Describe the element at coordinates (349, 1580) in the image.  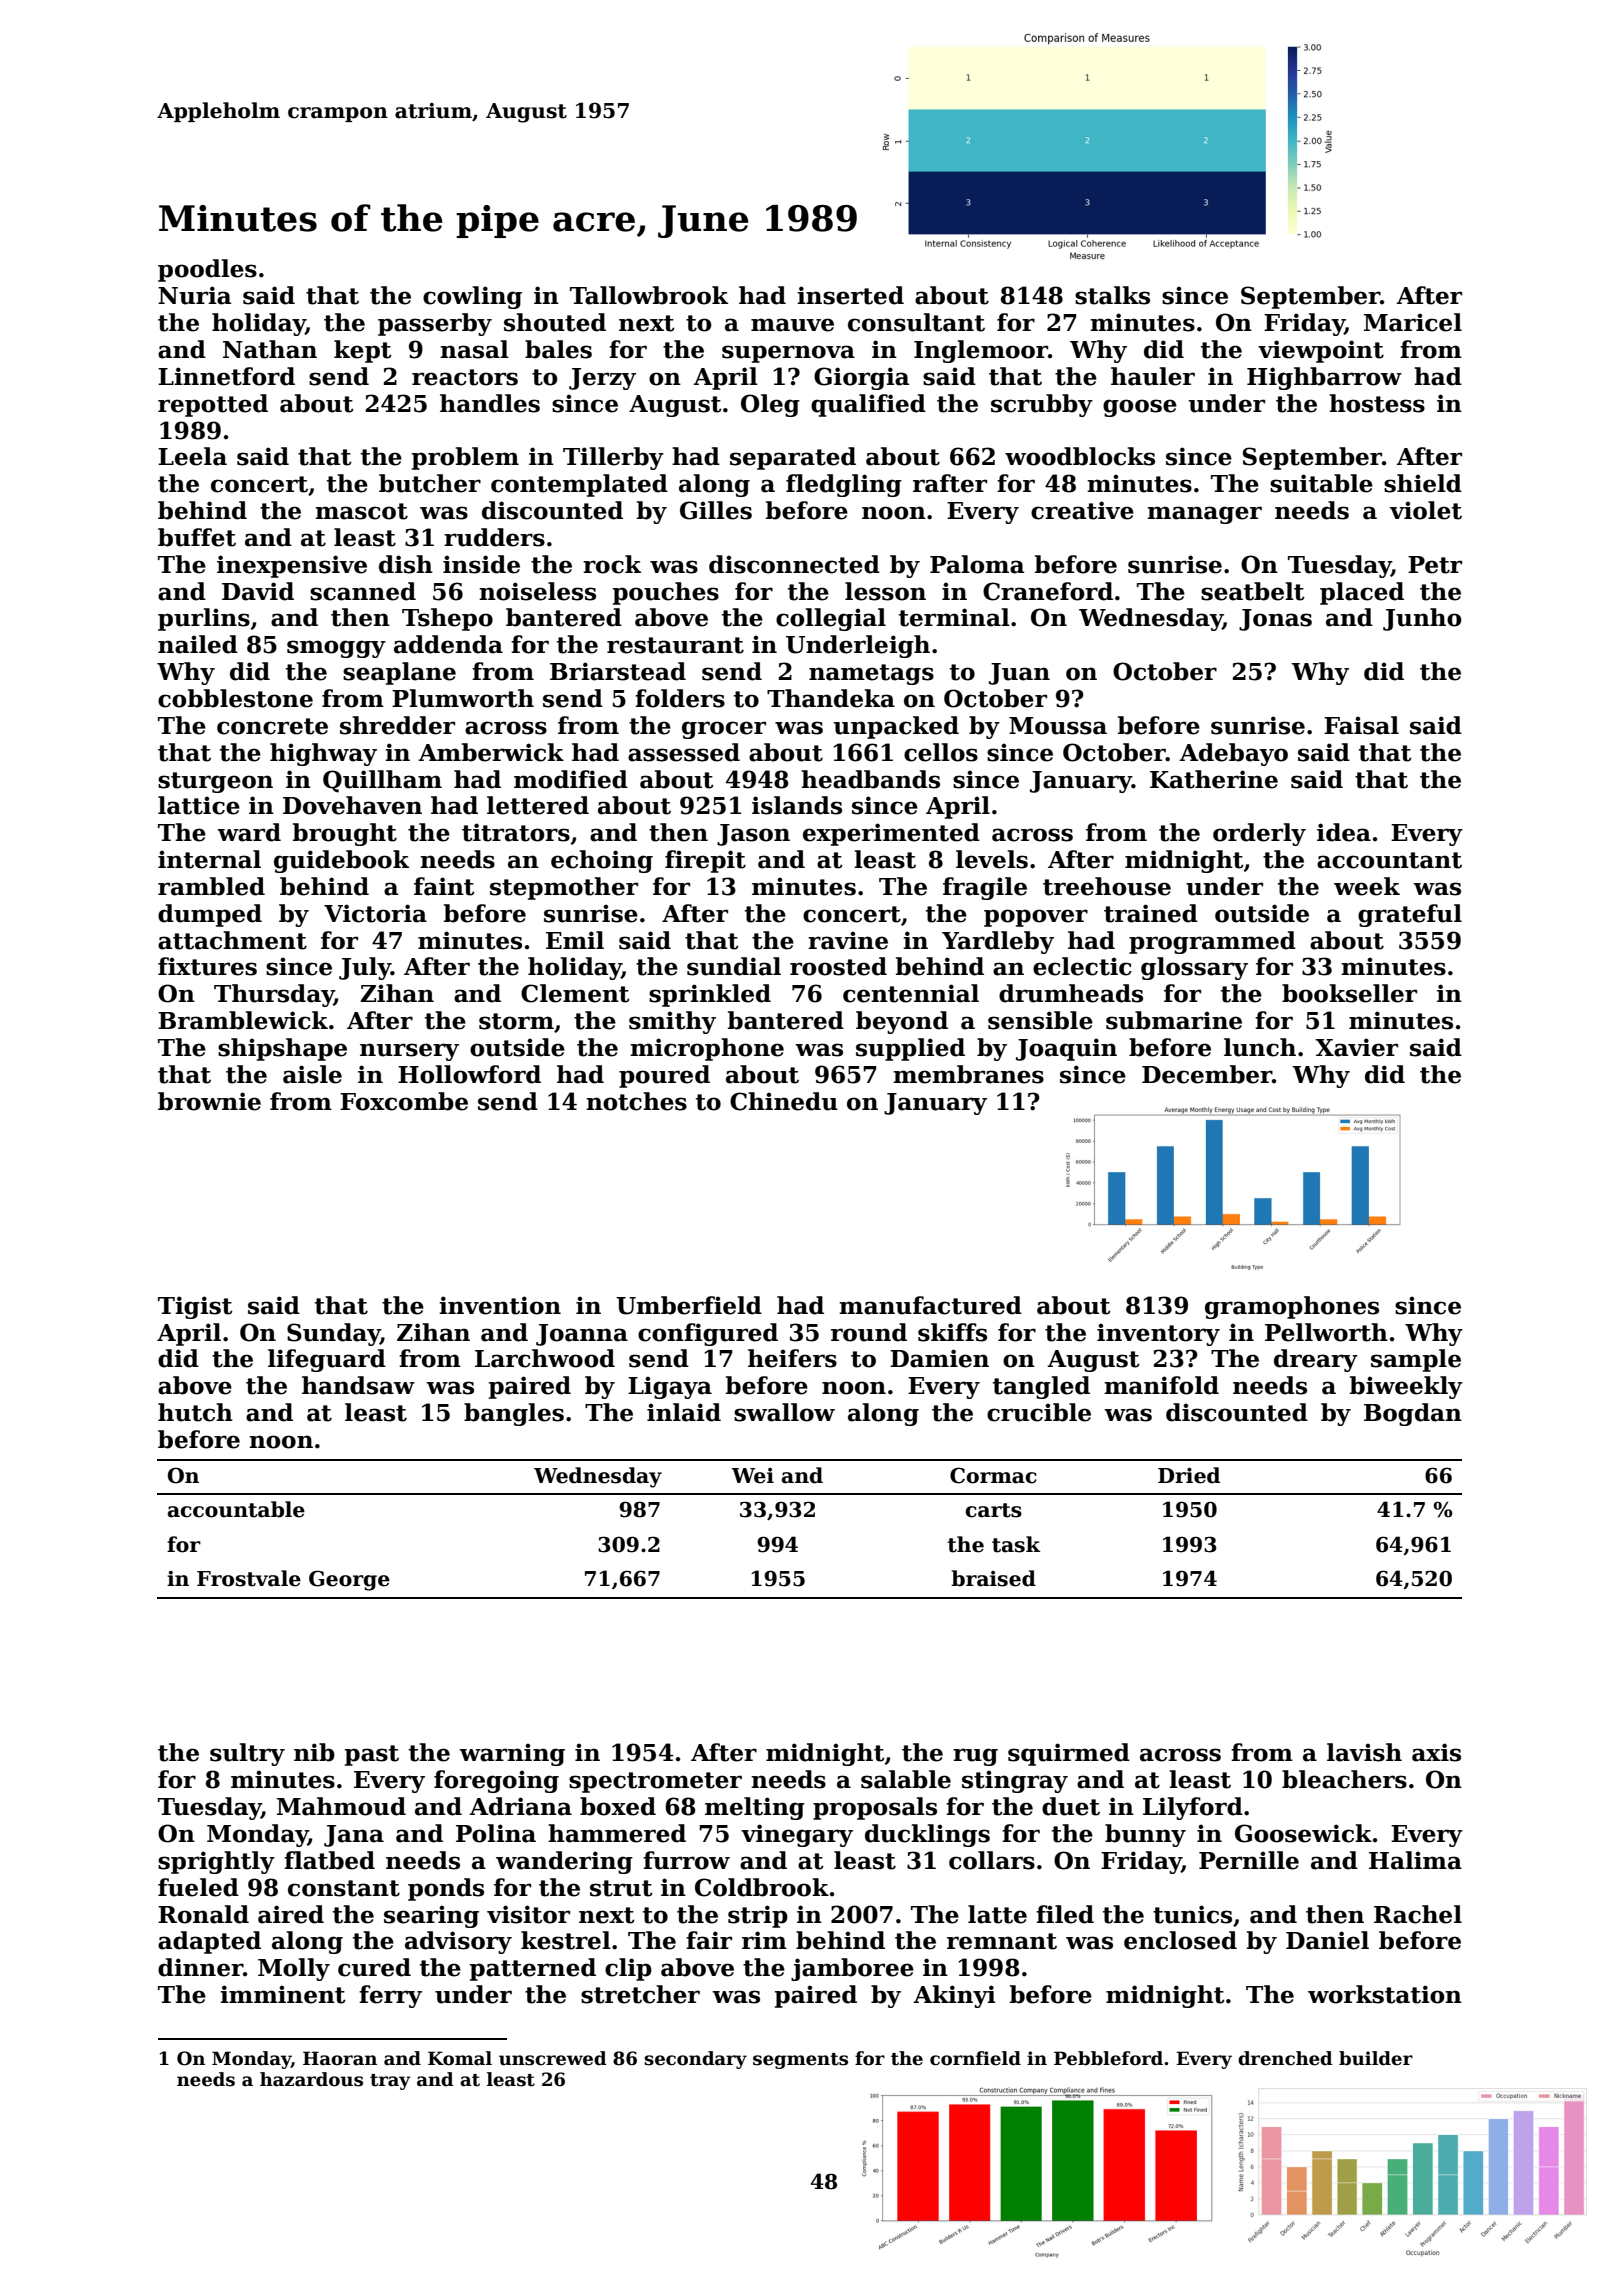
I see `George` at that location.
